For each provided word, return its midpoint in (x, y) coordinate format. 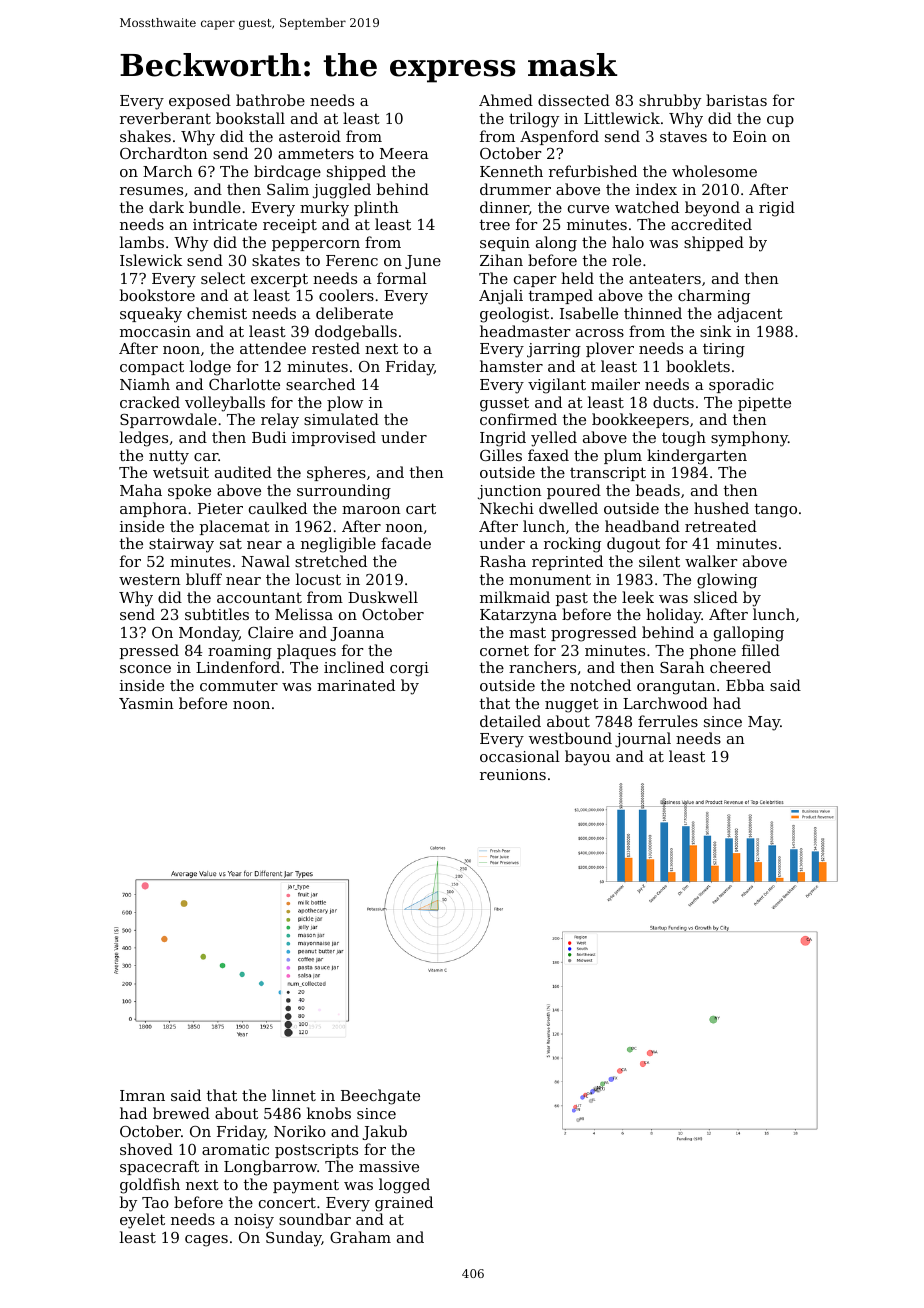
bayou (587, 758)
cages (206, 1241)
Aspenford (559, 137)
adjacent (750, 315)
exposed (200, 101)
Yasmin (146, 703)
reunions (513, 774)
